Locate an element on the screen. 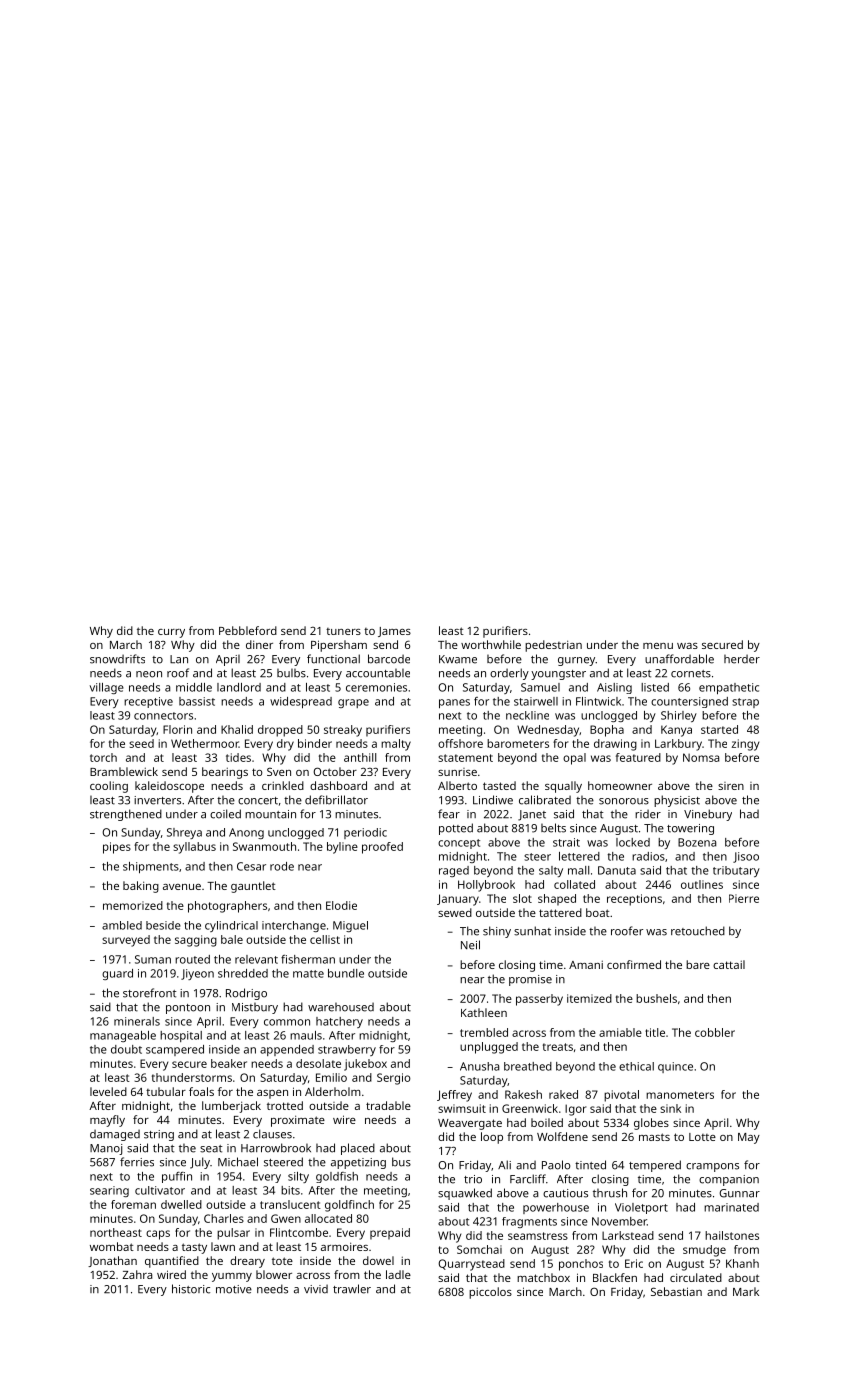 The width and height of the screenshot is (849, 1400). siren is located at coordinates (731, 786).
